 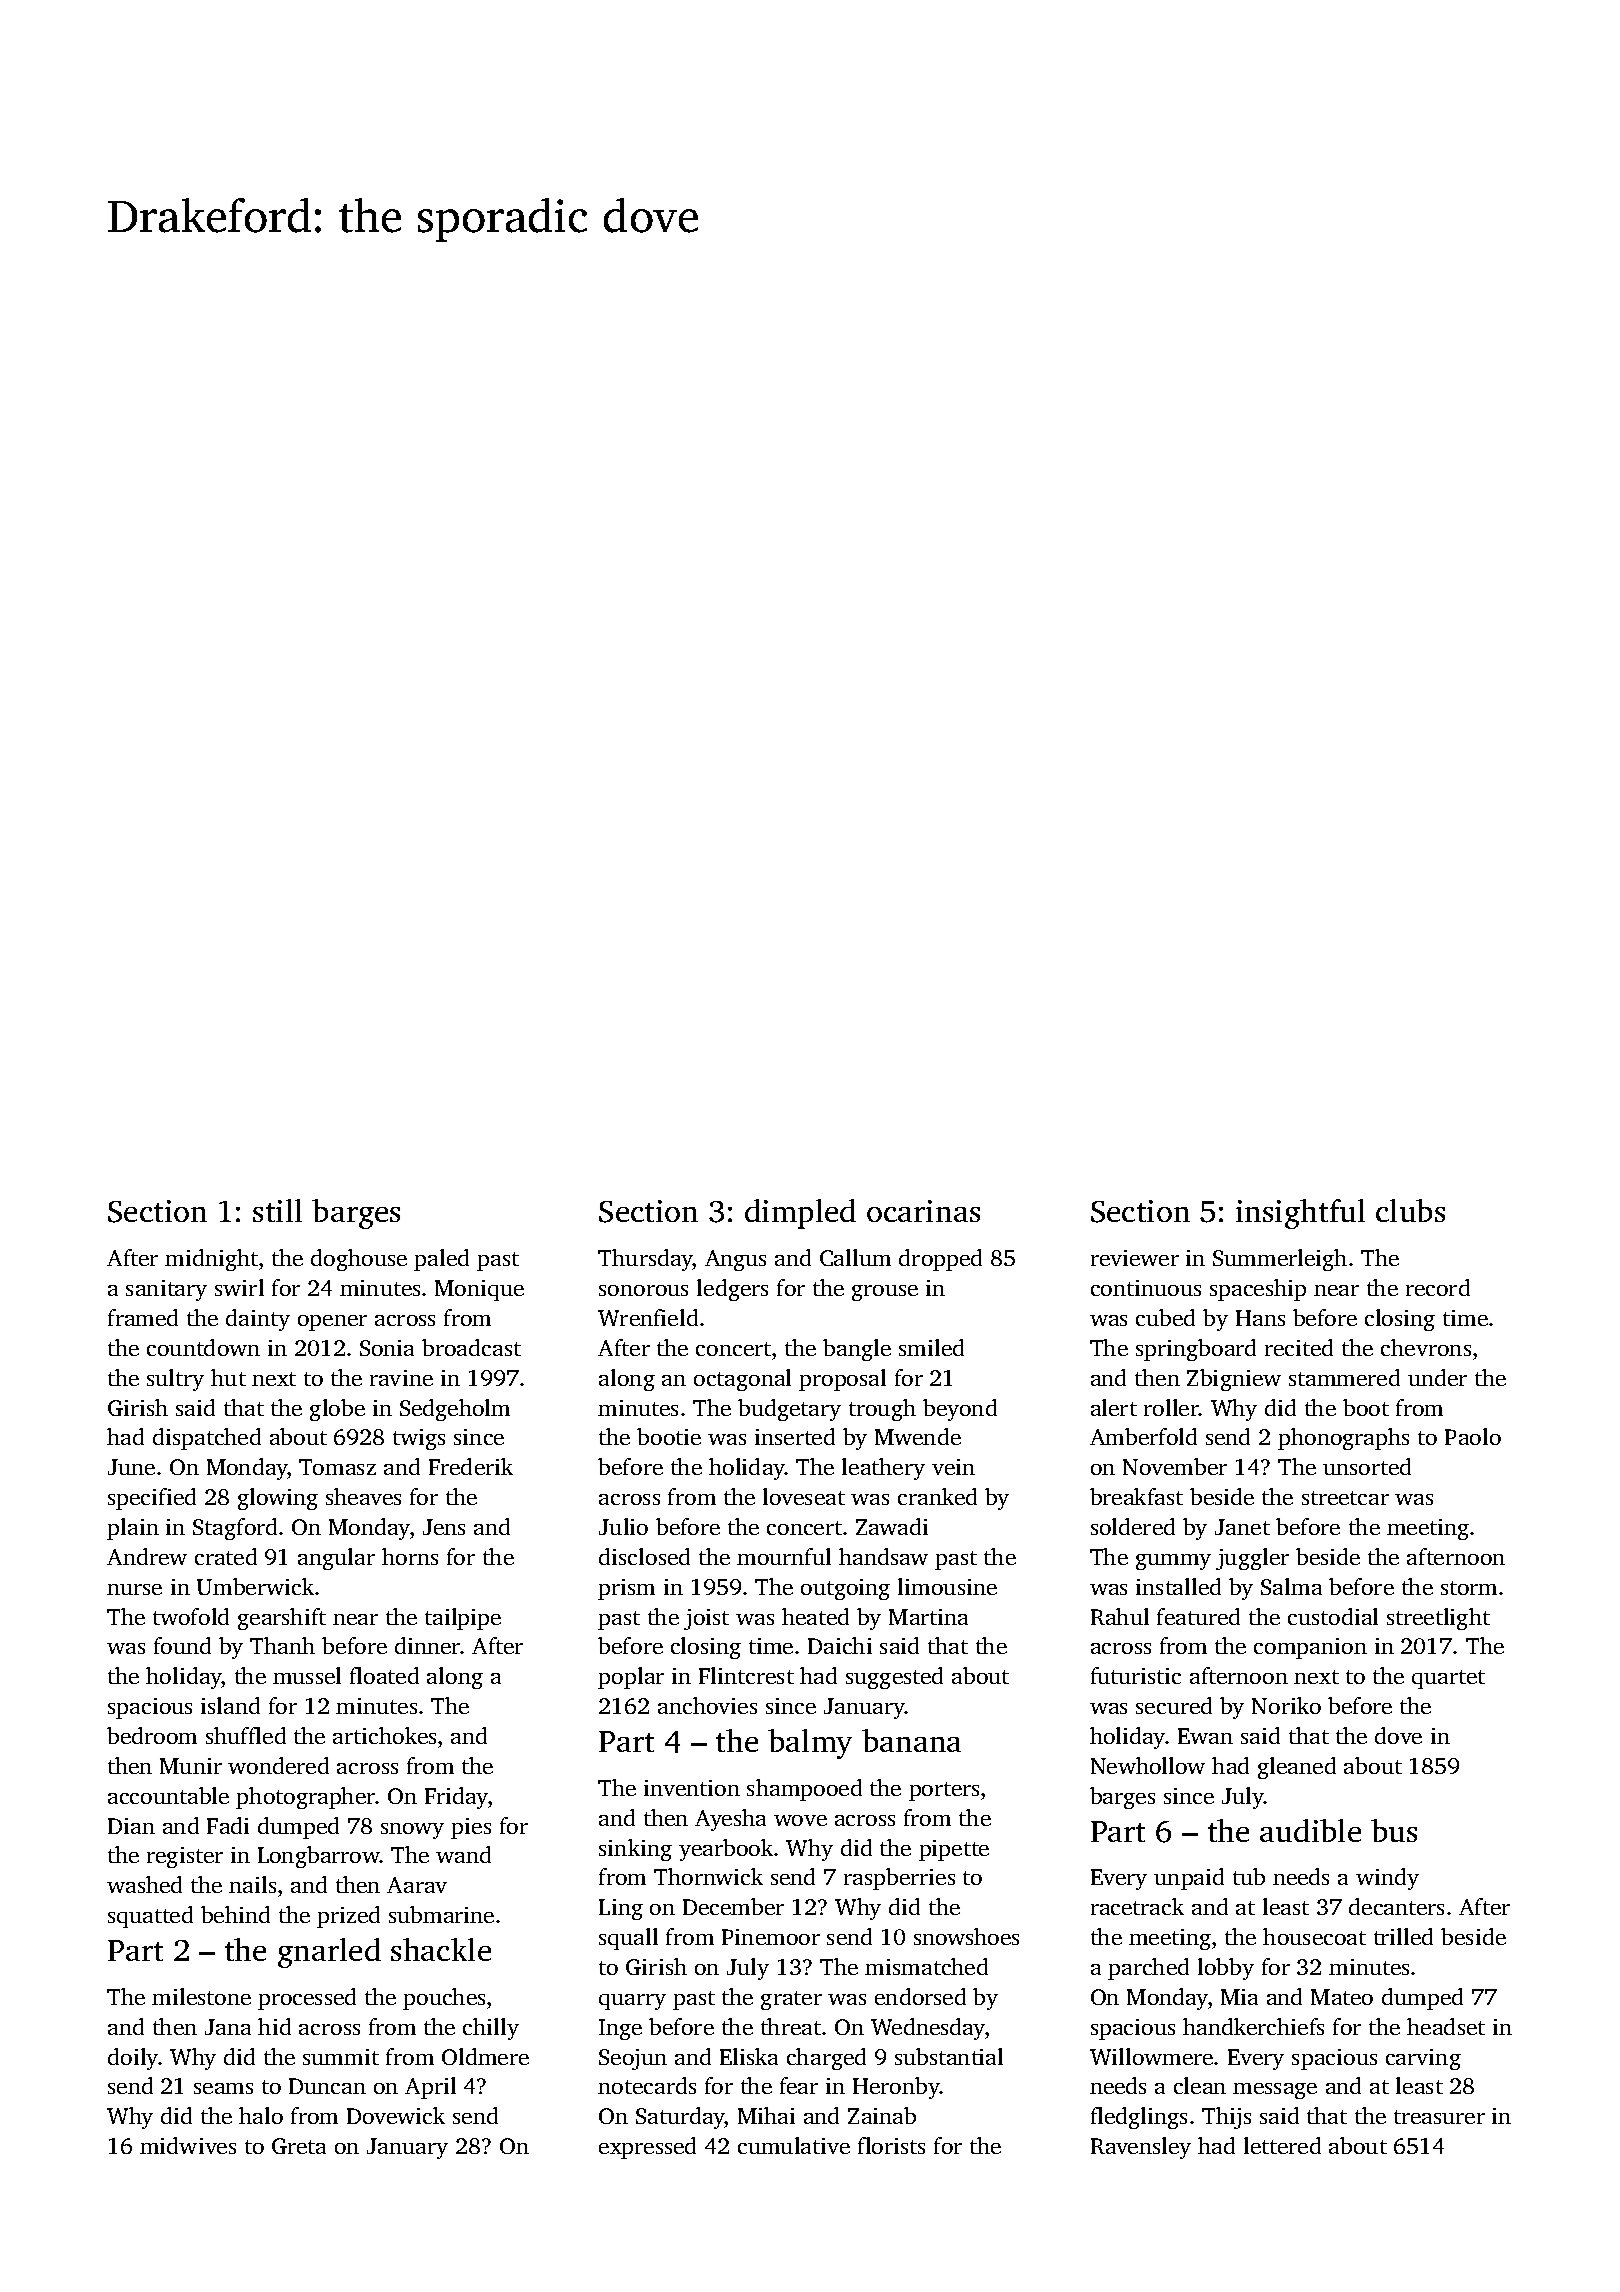 I want to click on suggested, so click(x=894, y=1678).
